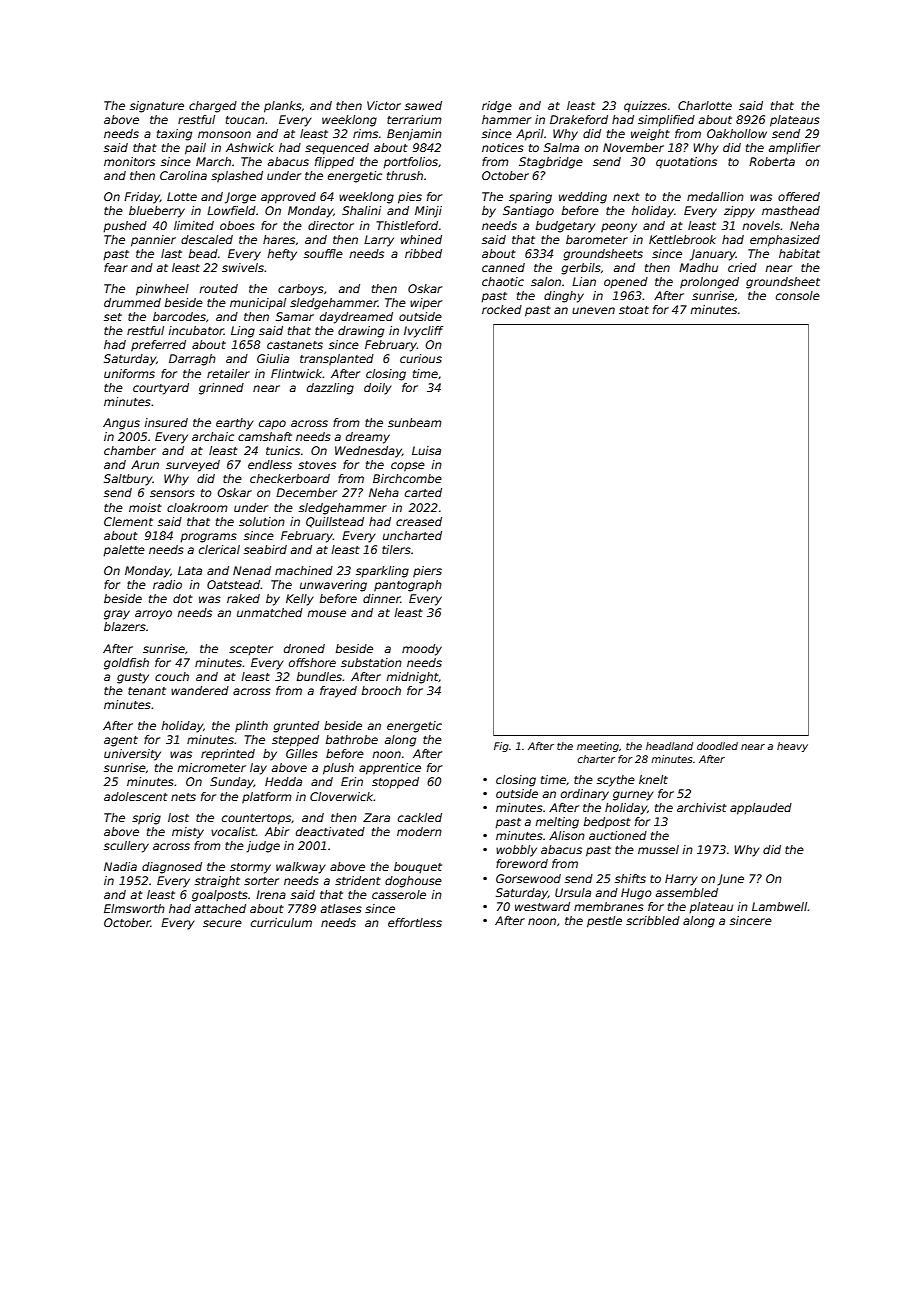 The height and width of the image is (1308, 924). Describe the element at coordinates (717, 746) in the image. I see `doodled` at that location.
